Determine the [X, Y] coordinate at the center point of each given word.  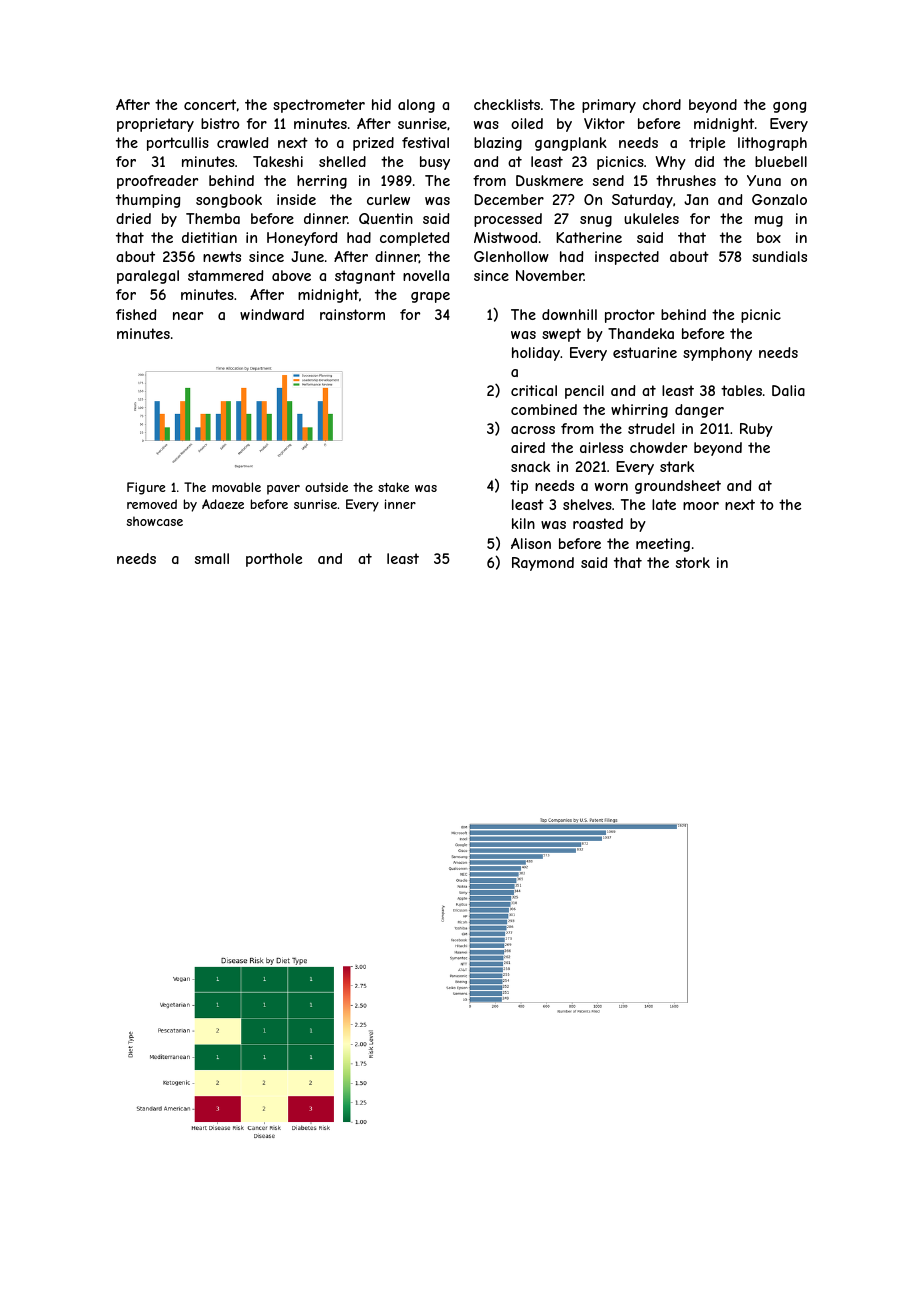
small [212, 558]
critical [534, 390]
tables [741, 390]
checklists [507, 104]
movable [236, 487]
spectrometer [319, 106]
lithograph [772, 144]
